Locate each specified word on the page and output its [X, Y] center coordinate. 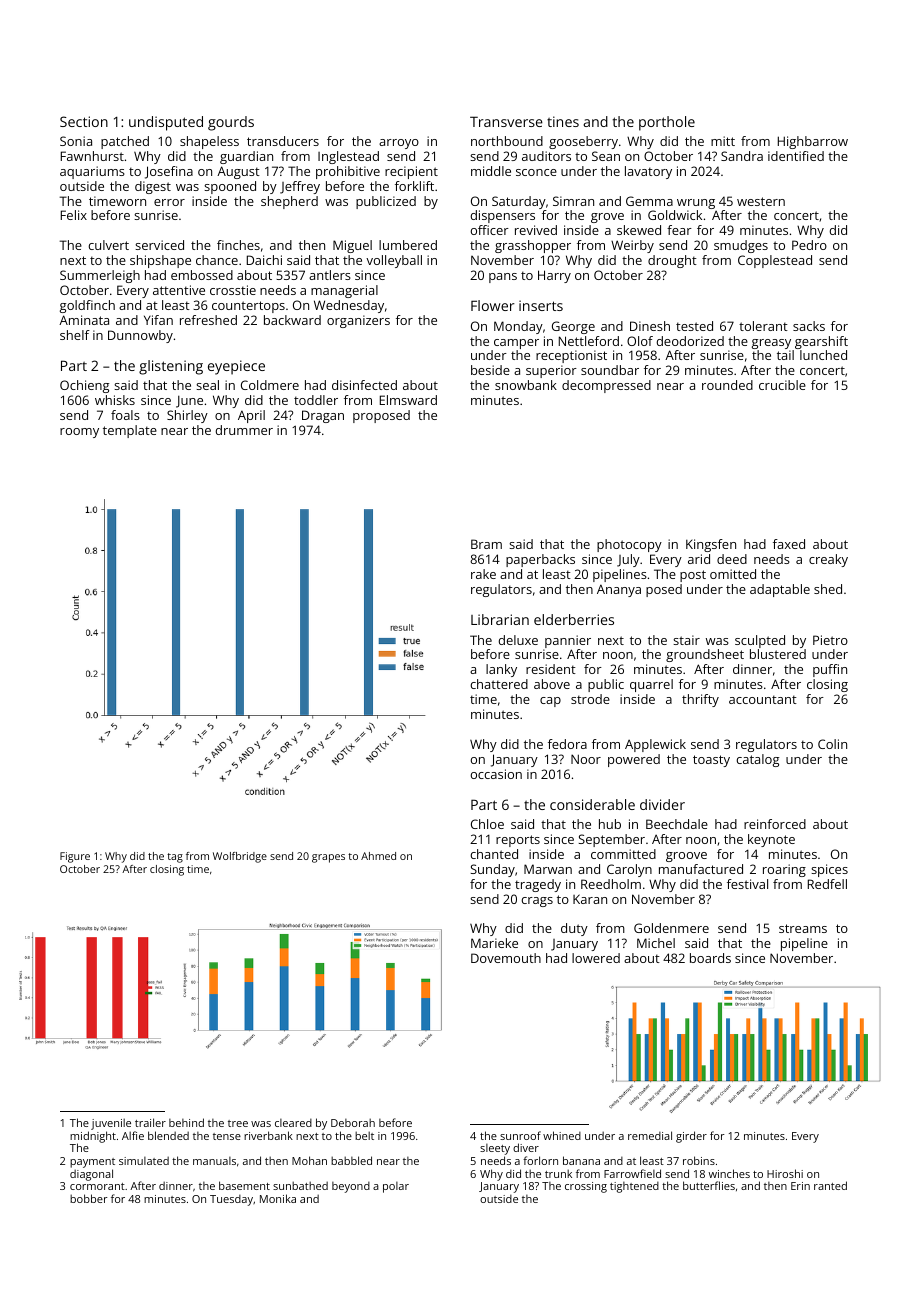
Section [84, 121]
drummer [244, 430]
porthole [667, 123]
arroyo [399, 144]
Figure [75, 857]
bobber [89, 1198]
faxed [789, 544]
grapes [328, 858]
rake [483, 574]
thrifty [700, 700]
